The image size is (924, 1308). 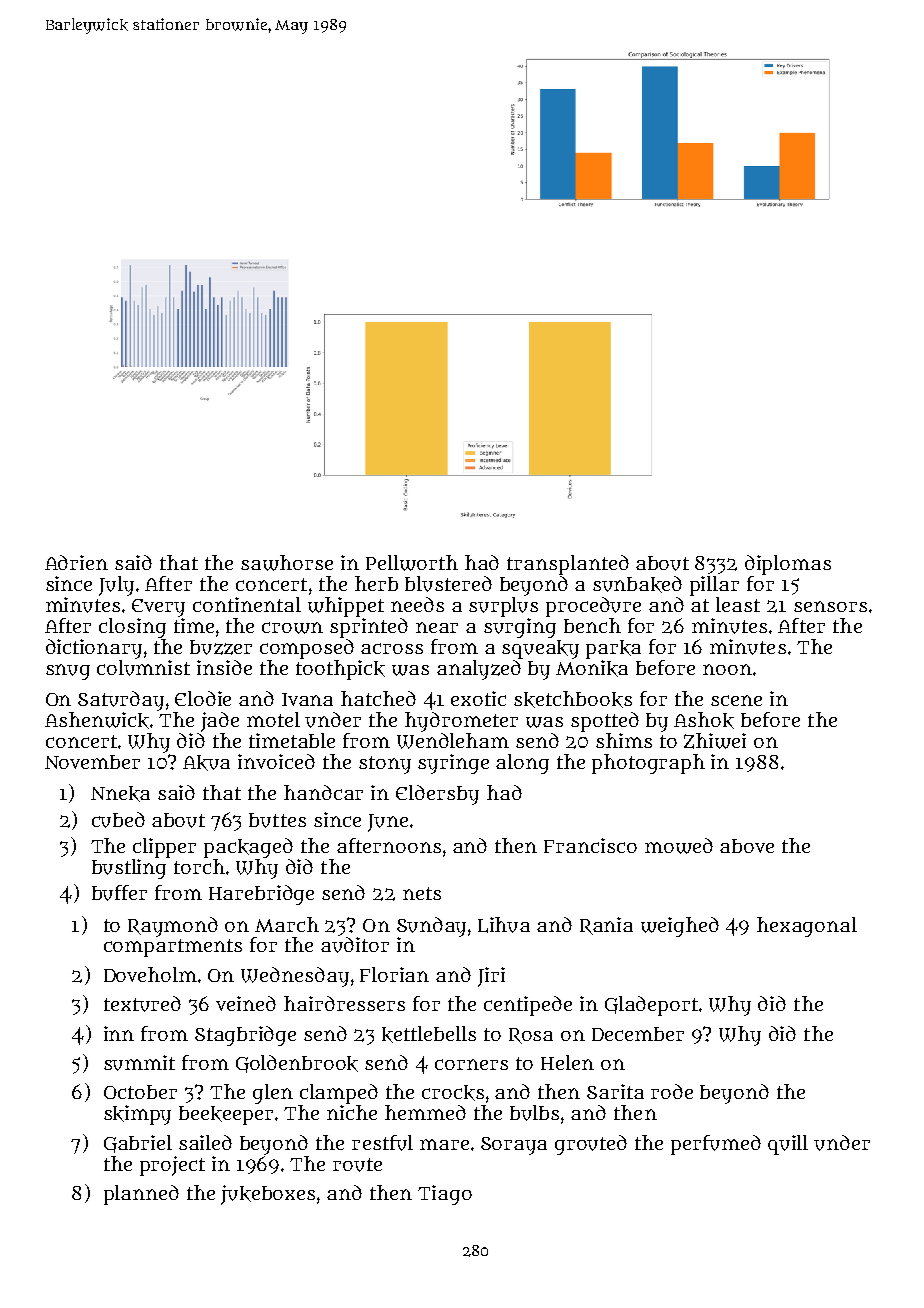 What do you see at coordinates (142, 1004) in the image?
I see `textured` at bounding box center [142, 1004].
